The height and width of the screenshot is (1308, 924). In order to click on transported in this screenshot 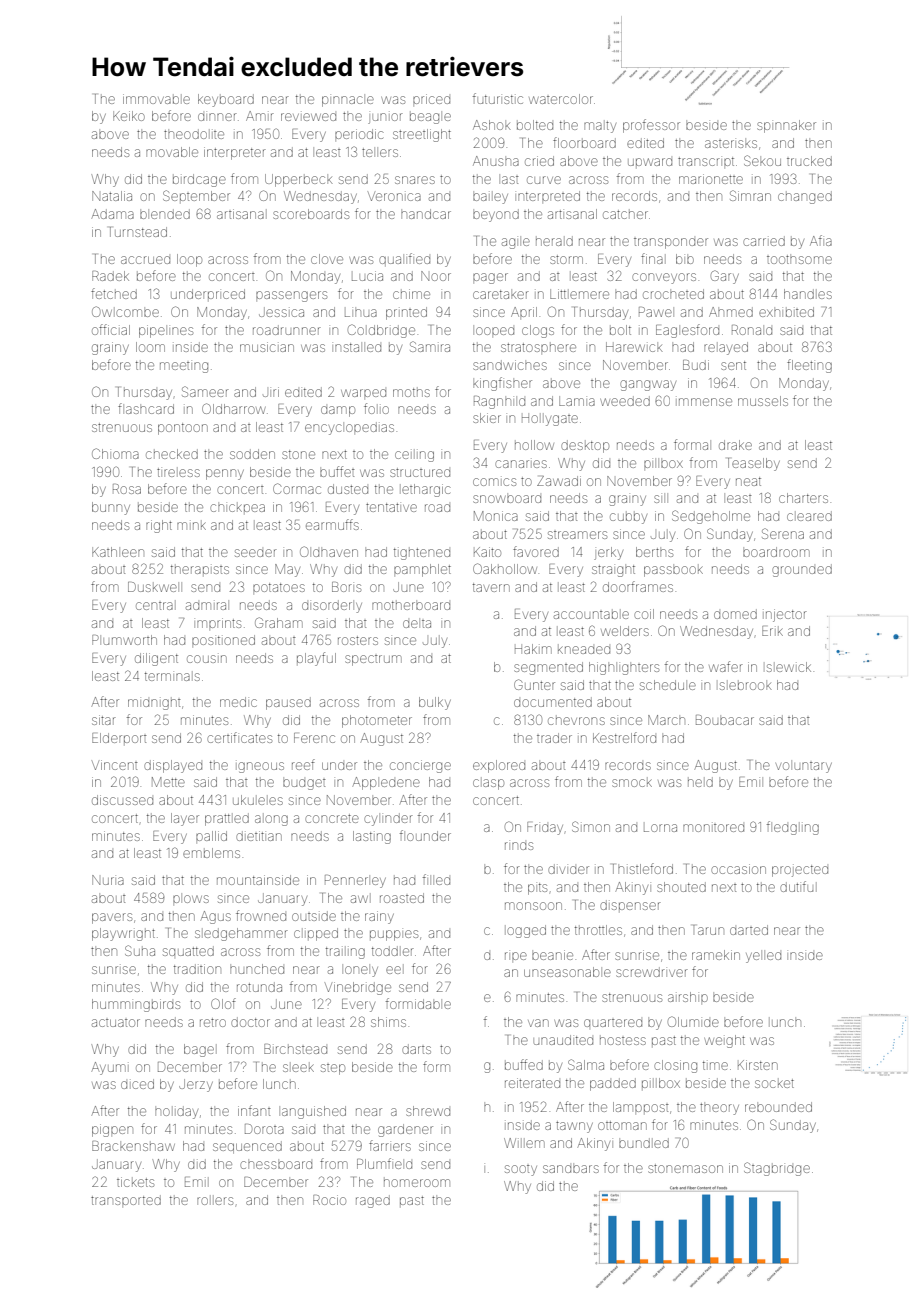, I will do `click(126, 1200)`.
